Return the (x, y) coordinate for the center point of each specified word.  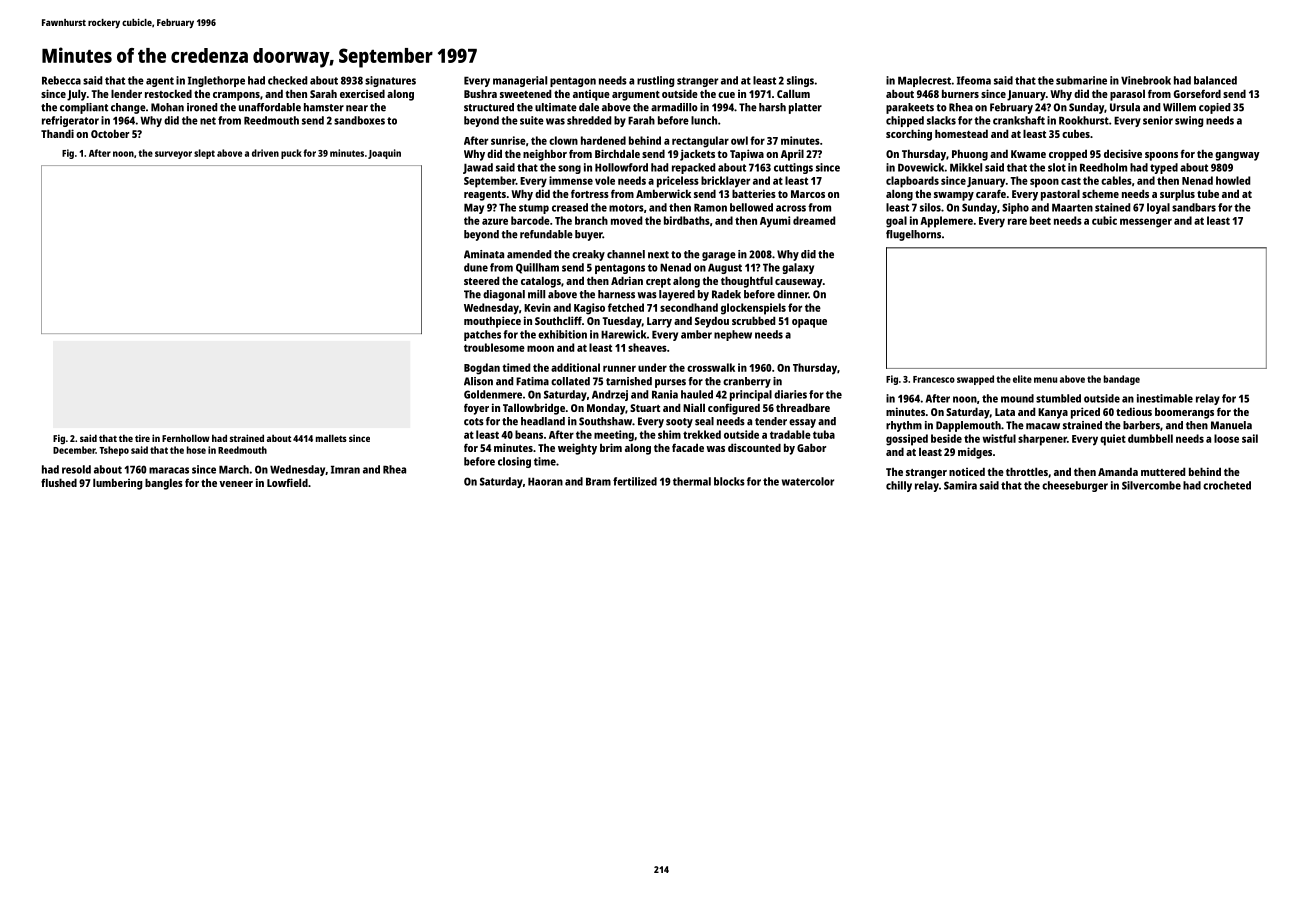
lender (126, 93)
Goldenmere (493, 394)
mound (1017, 398)
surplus (1177, 195)
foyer (476, 409)
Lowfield (287, 482)
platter (805, 108)
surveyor (173, 155)
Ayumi (775, 222)
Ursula (1125, 107)
